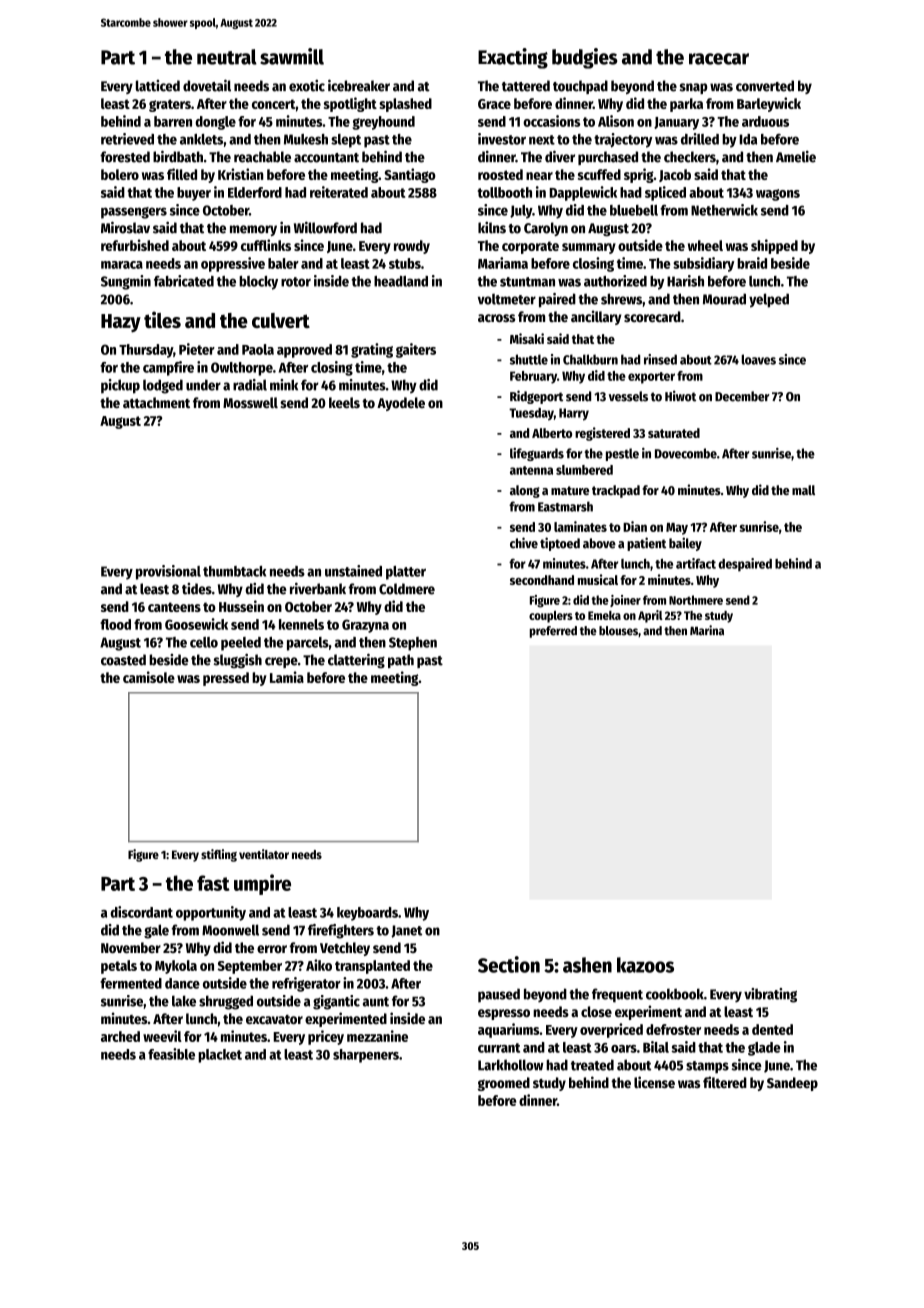 The image size is (924, 1308). I want to click on vibrating, so click(770, 995).
